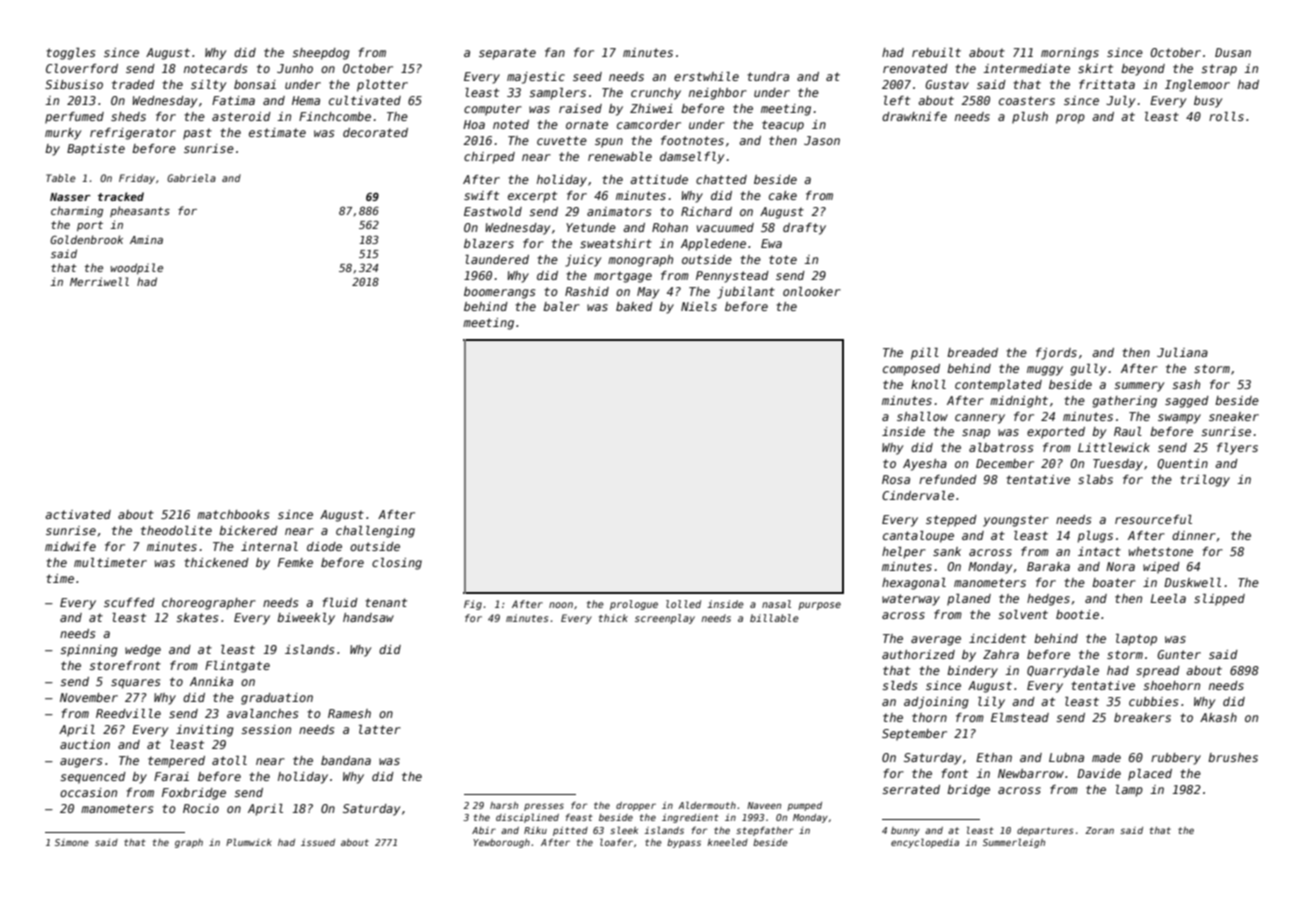 This screenshot has height=924, width=1308. Describe the element at coordinates (1070, 54) in the screenshot. I see `mornings` at that location.
